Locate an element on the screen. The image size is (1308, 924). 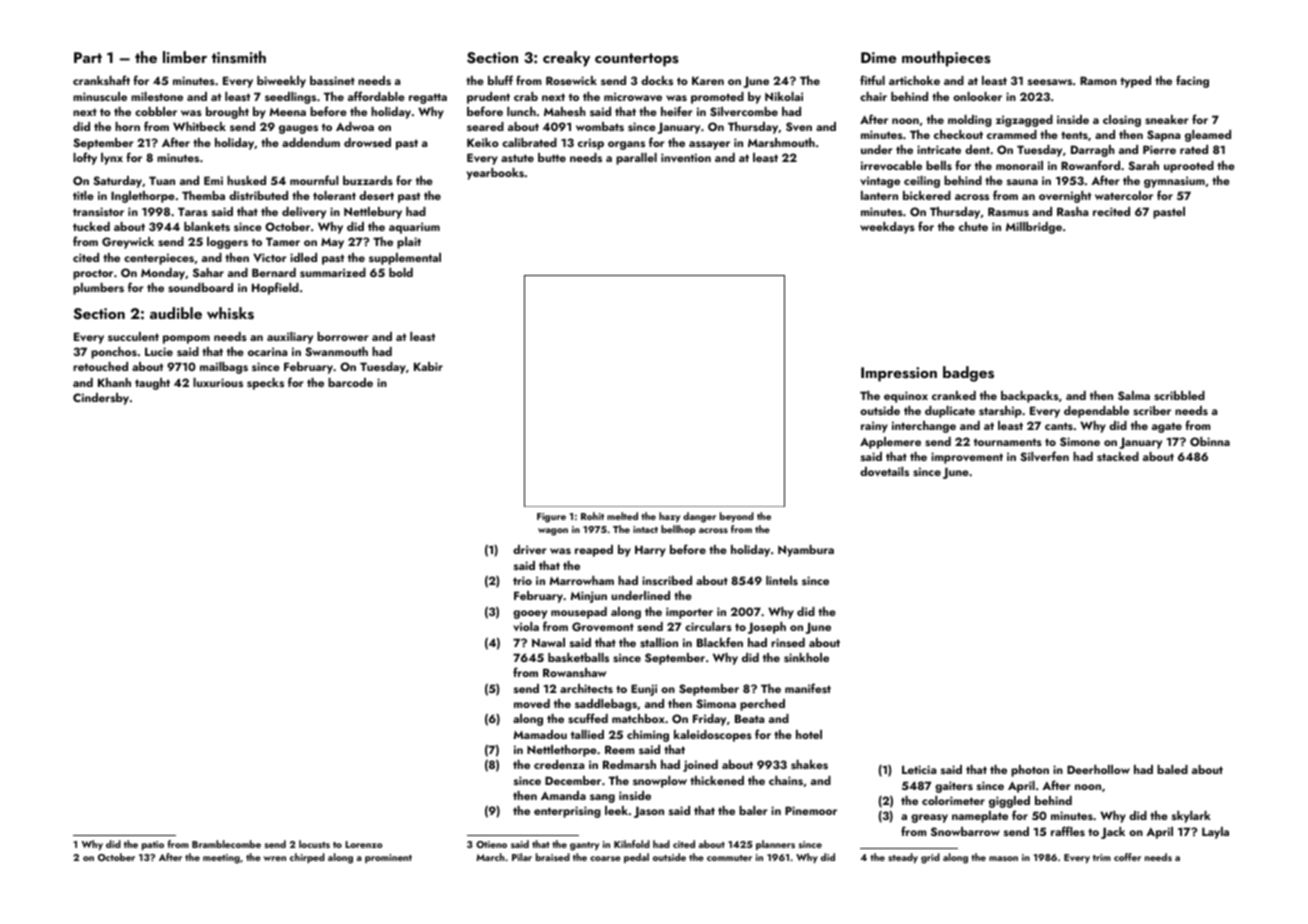
equinox is located at coordinates (906, 397).
